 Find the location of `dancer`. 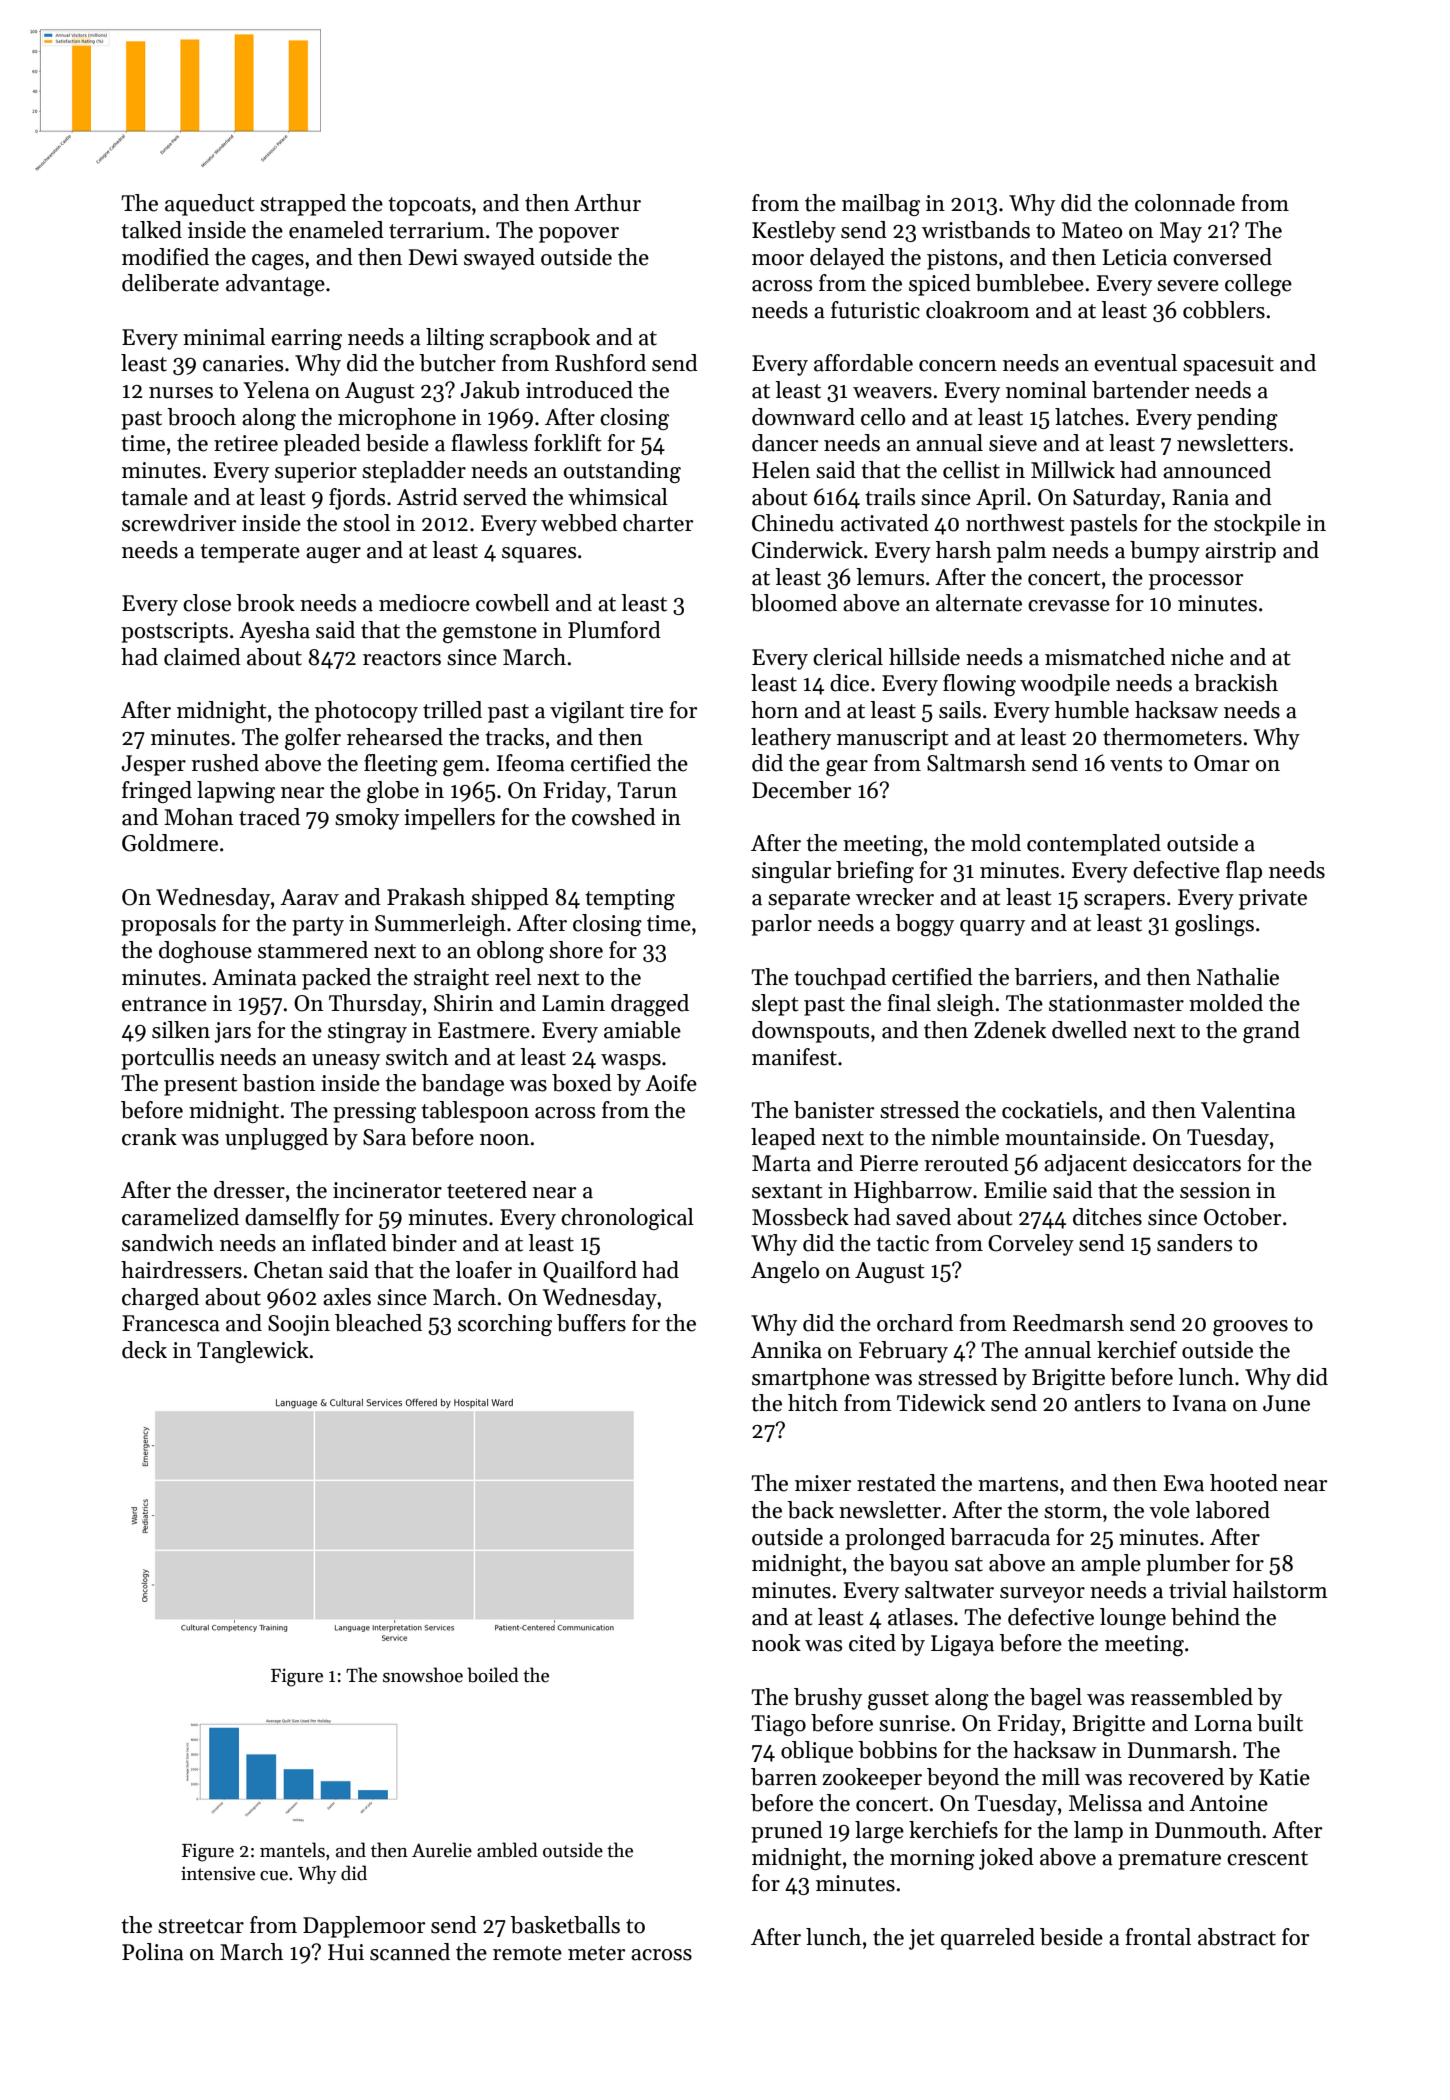

dancer is located at coordinates (785, 443).
